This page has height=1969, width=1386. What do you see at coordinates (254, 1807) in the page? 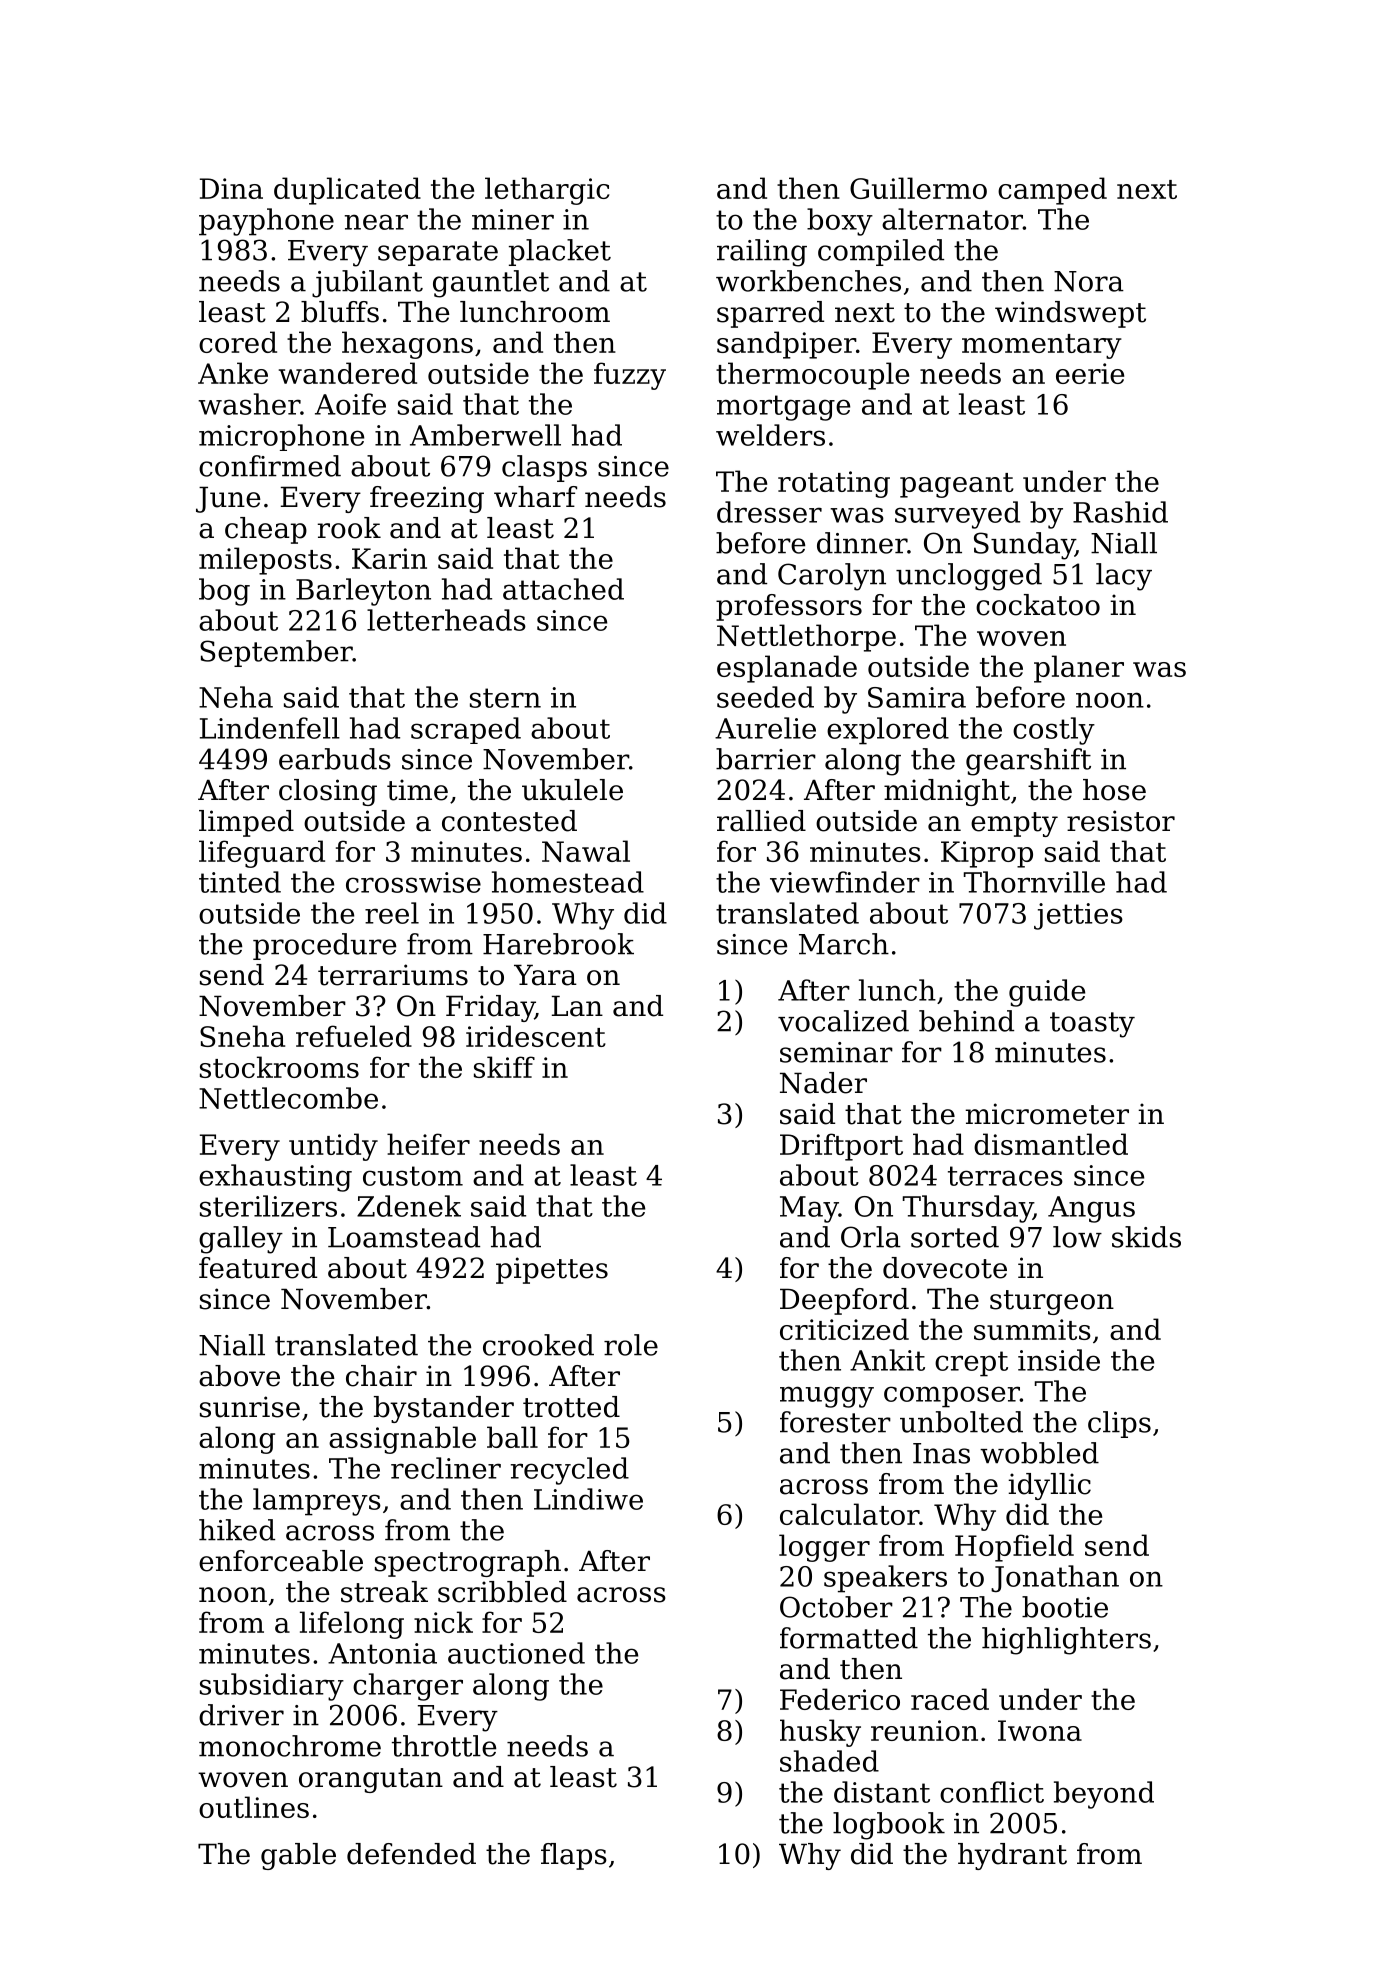
I see `outlines` at bounding box center [254, 1807].
